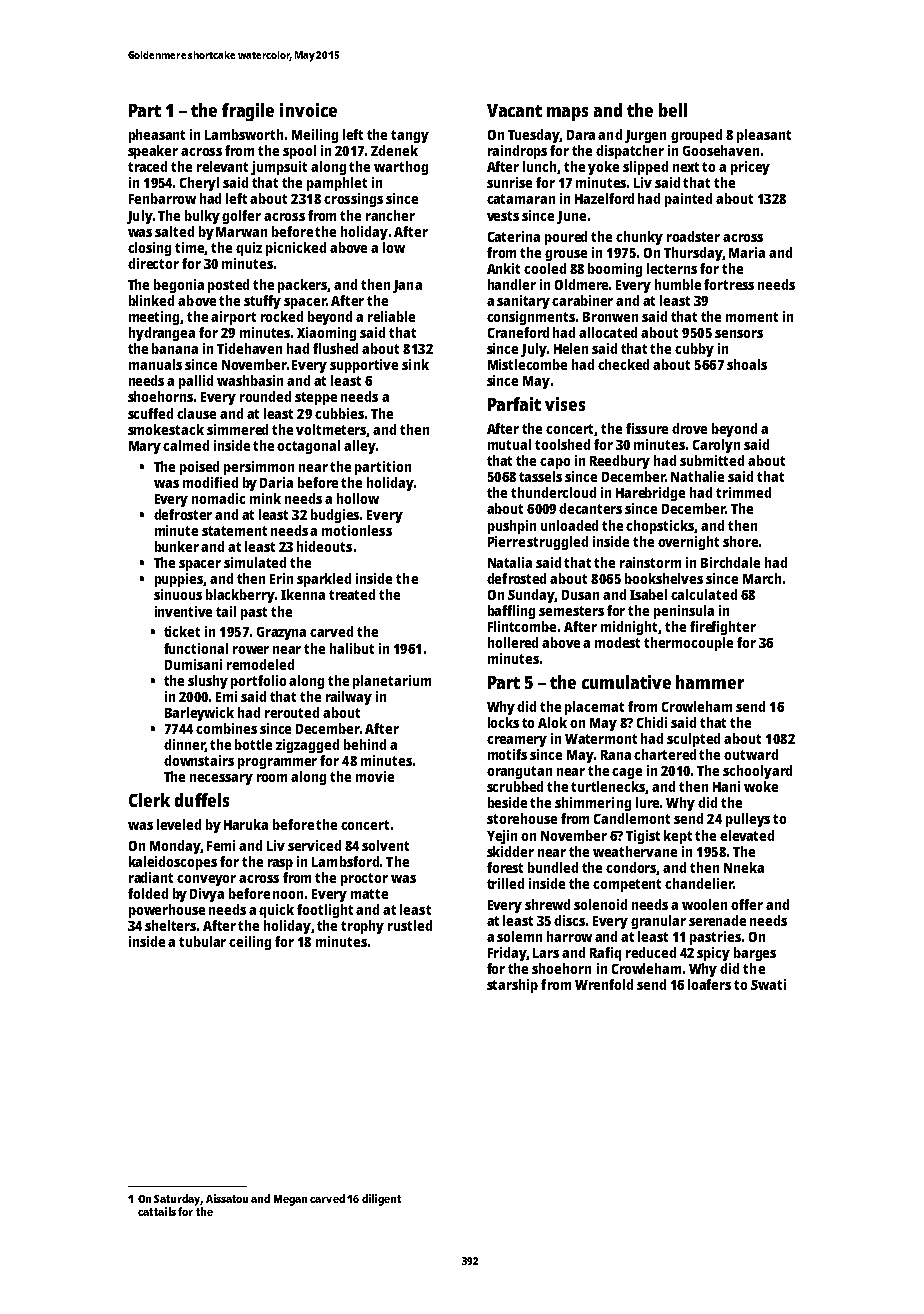 The height and width of the image is (1314, 924). I want to click on Aissatou, so click(227, 1198).
